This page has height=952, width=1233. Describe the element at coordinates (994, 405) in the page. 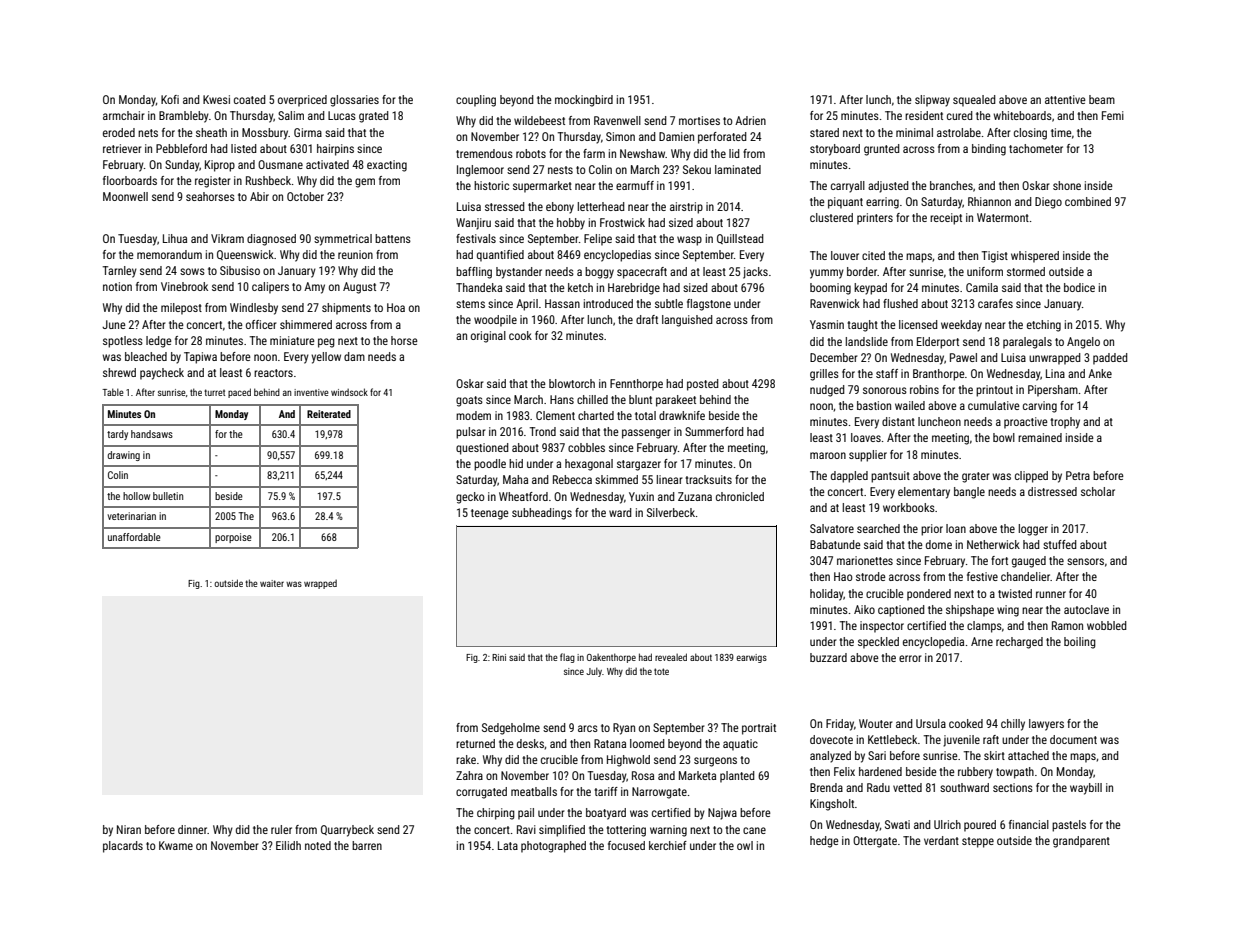

I see `cumulative` at that location.
